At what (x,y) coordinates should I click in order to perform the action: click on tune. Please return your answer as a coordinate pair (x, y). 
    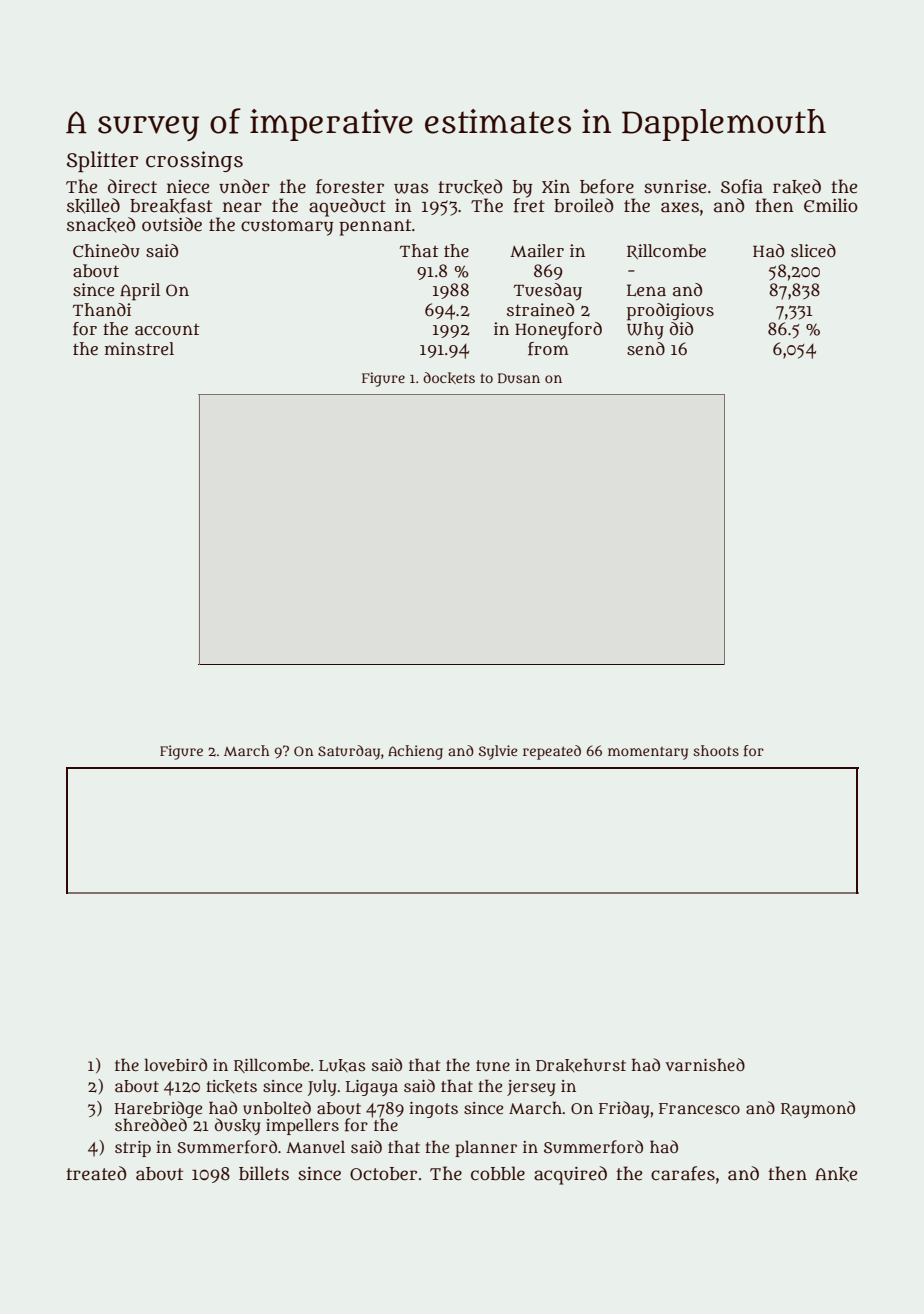
    Looking at the image, I should click on (493, 1065).
